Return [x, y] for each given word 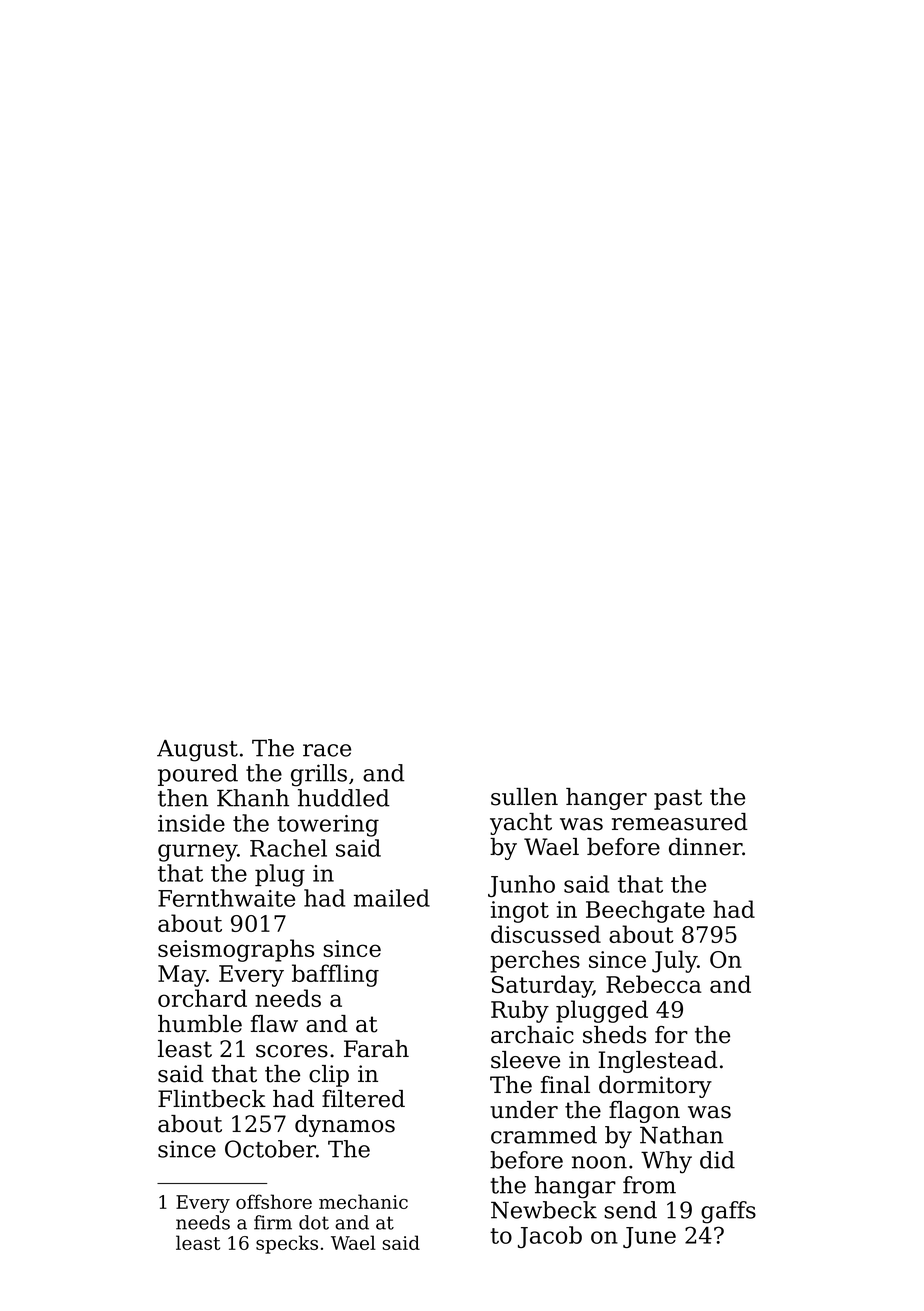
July [674, 961]
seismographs [236, 950]
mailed [392, 898]
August [197, 751]
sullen [524, 797]
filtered [363, 1099]
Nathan [681, 1135]
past [678, 799]
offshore [274, 1201]
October [270, 1149]
